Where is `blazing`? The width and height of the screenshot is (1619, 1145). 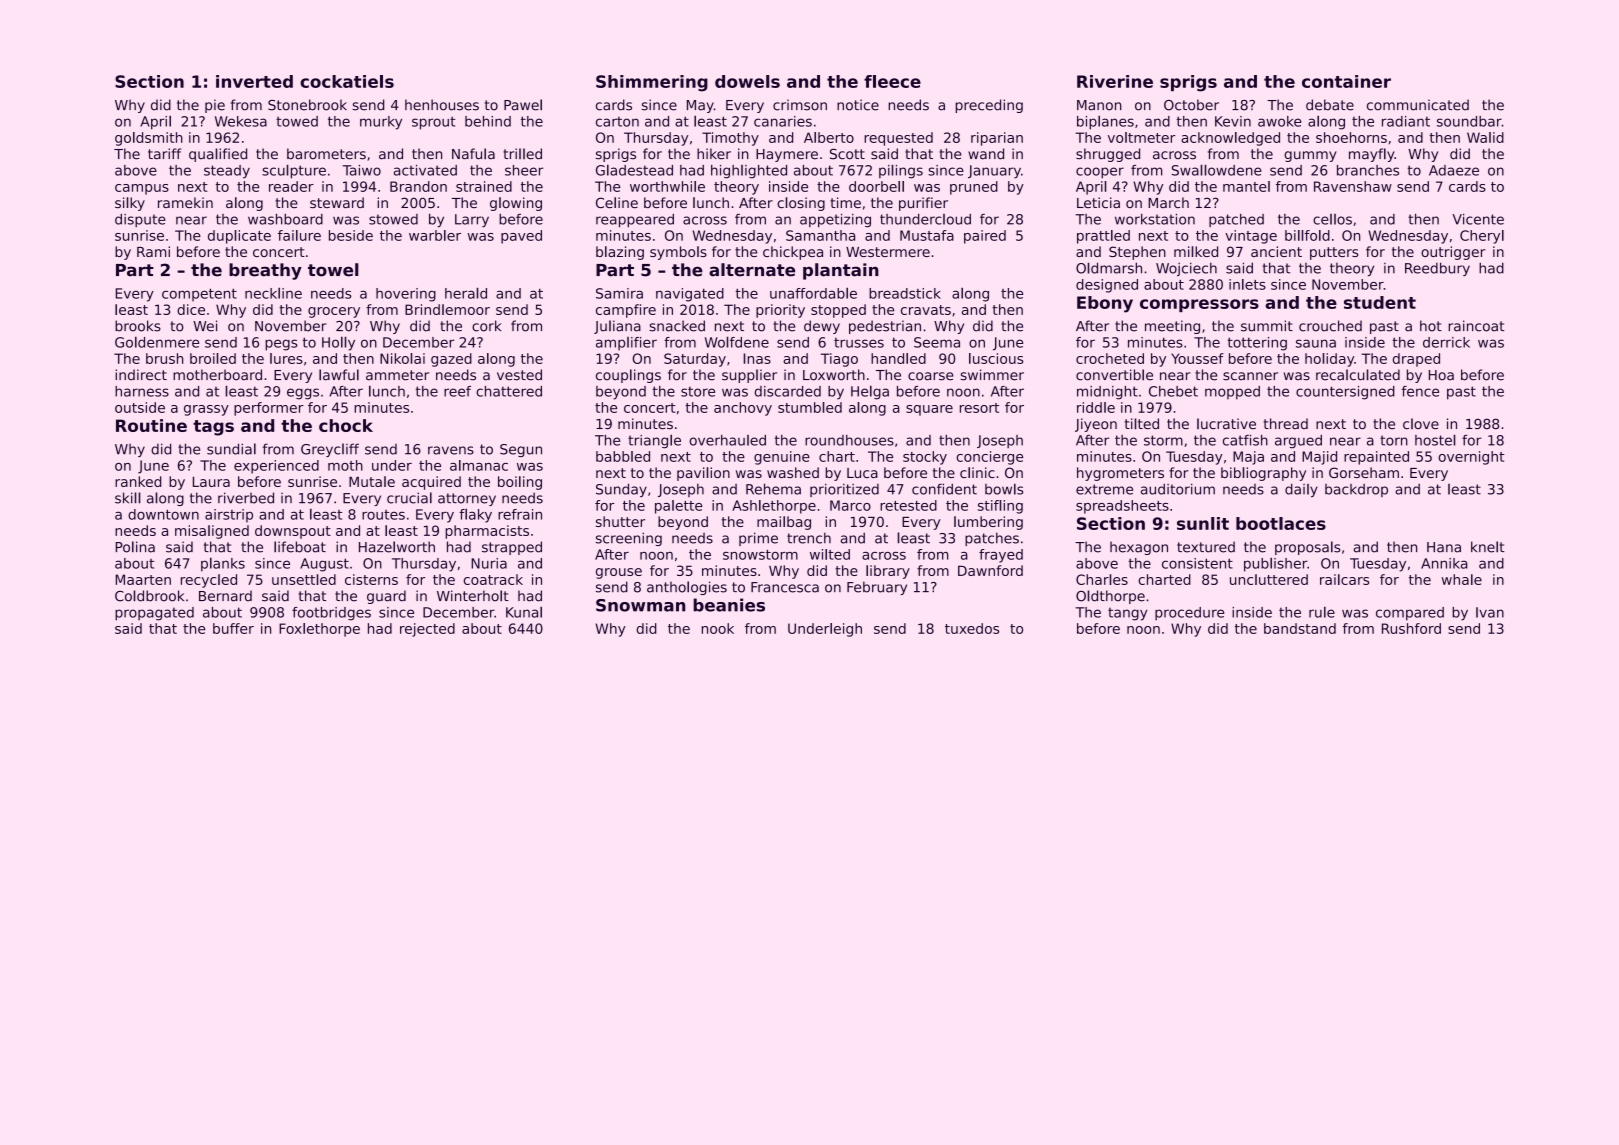
blazing is located at coordinates (620, 253).
